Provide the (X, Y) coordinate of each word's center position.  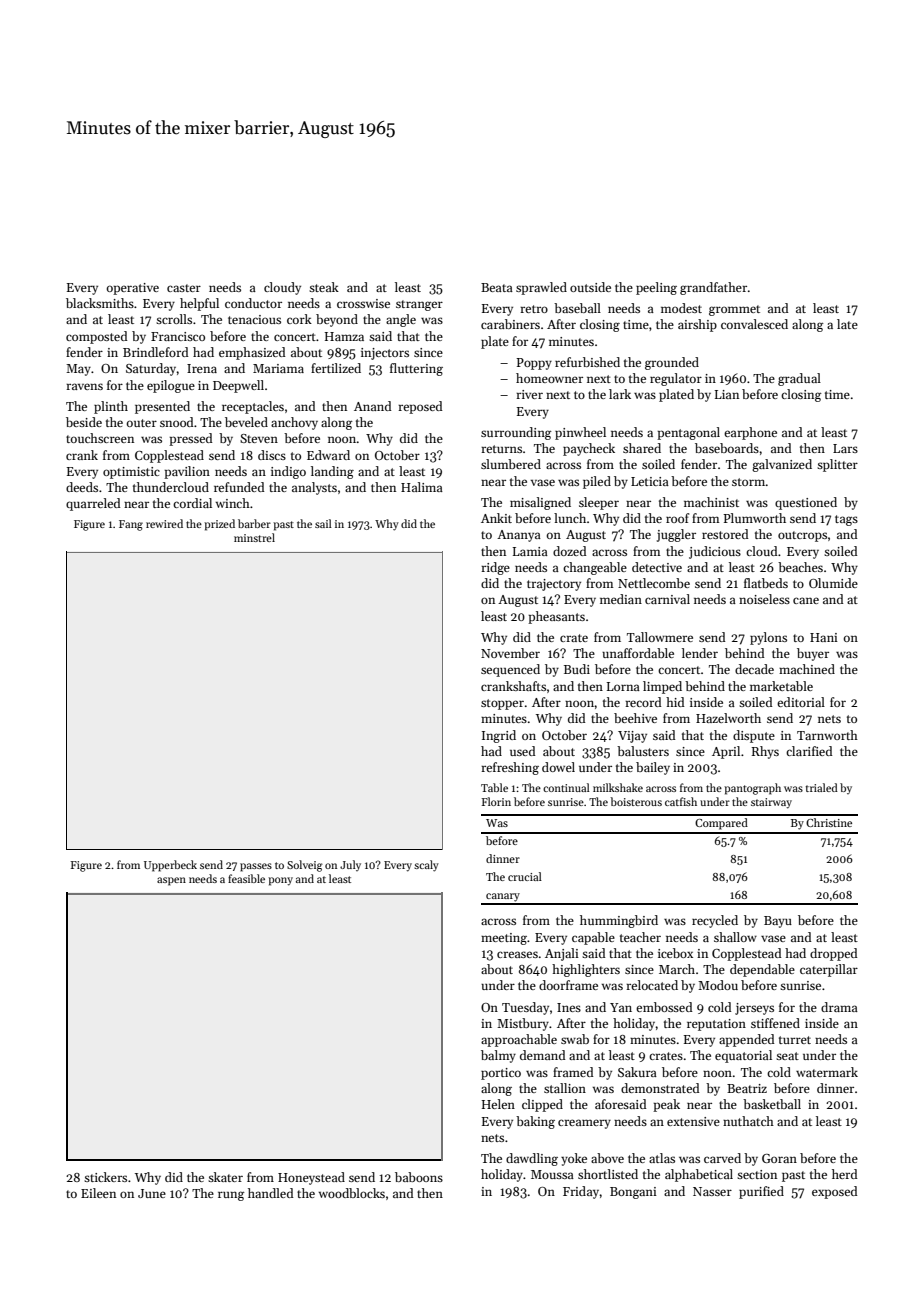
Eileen (98, 1193)
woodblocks (352, 1193)
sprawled (541, 288)
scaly (426, 866)
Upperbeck (170, 866)
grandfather (713, 288)
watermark (827, 1072)
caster (184, 288)
